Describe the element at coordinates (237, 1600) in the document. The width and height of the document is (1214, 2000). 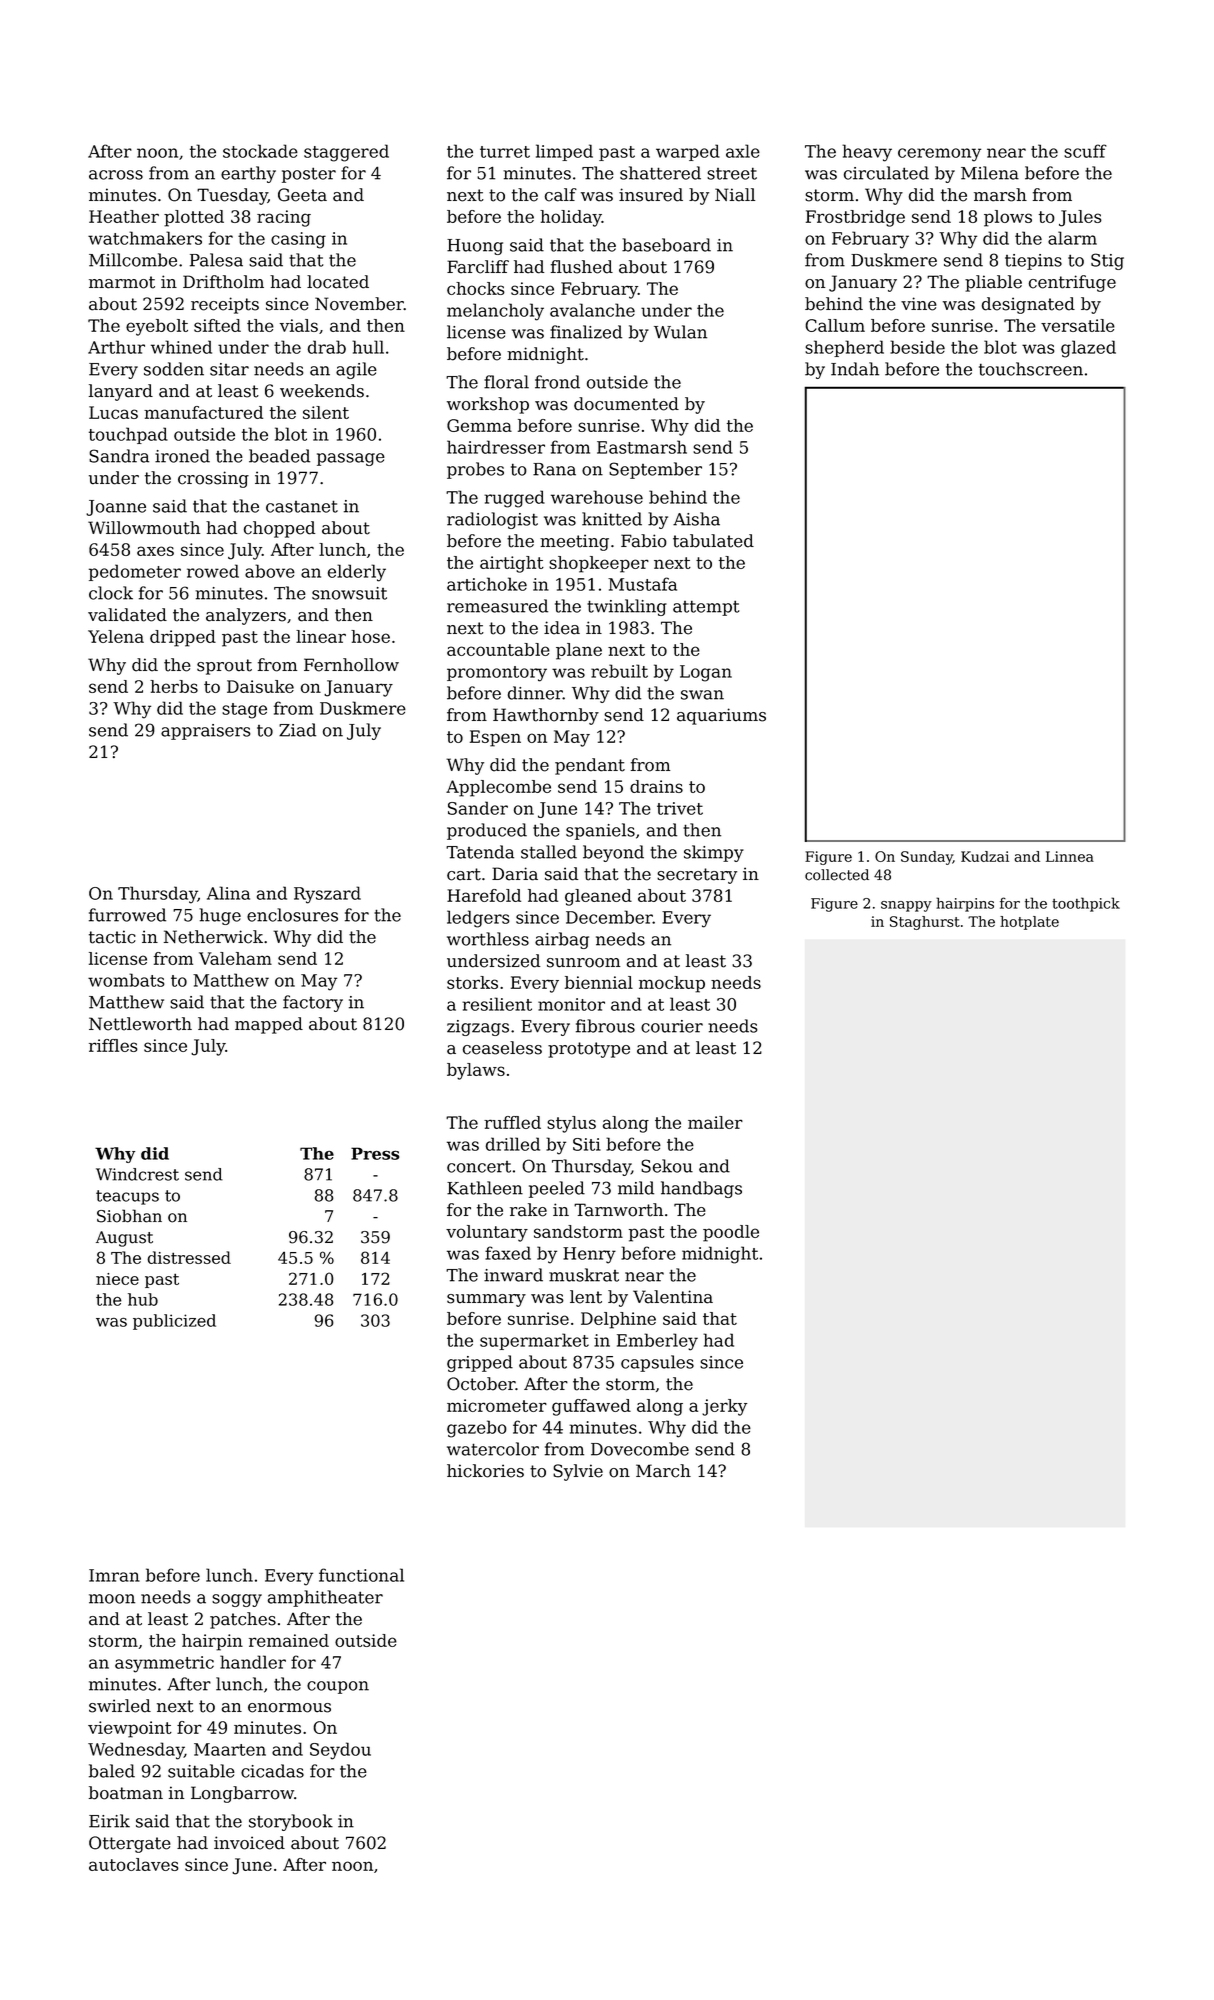
I see `soggy` at that location.
